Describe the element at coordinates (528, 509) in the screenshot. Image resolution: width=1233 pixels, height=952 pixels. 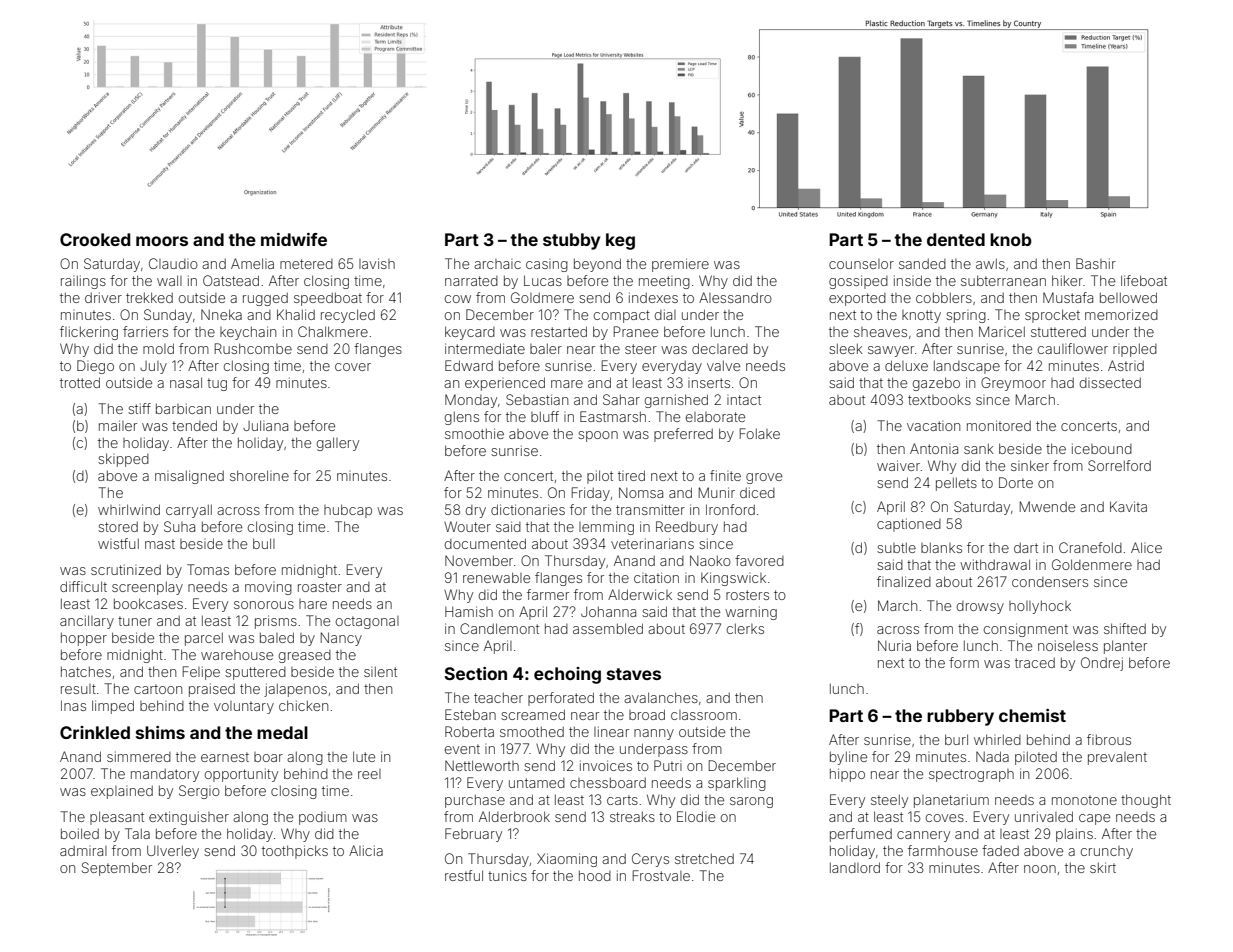
I see `dictionaries` at that location.
